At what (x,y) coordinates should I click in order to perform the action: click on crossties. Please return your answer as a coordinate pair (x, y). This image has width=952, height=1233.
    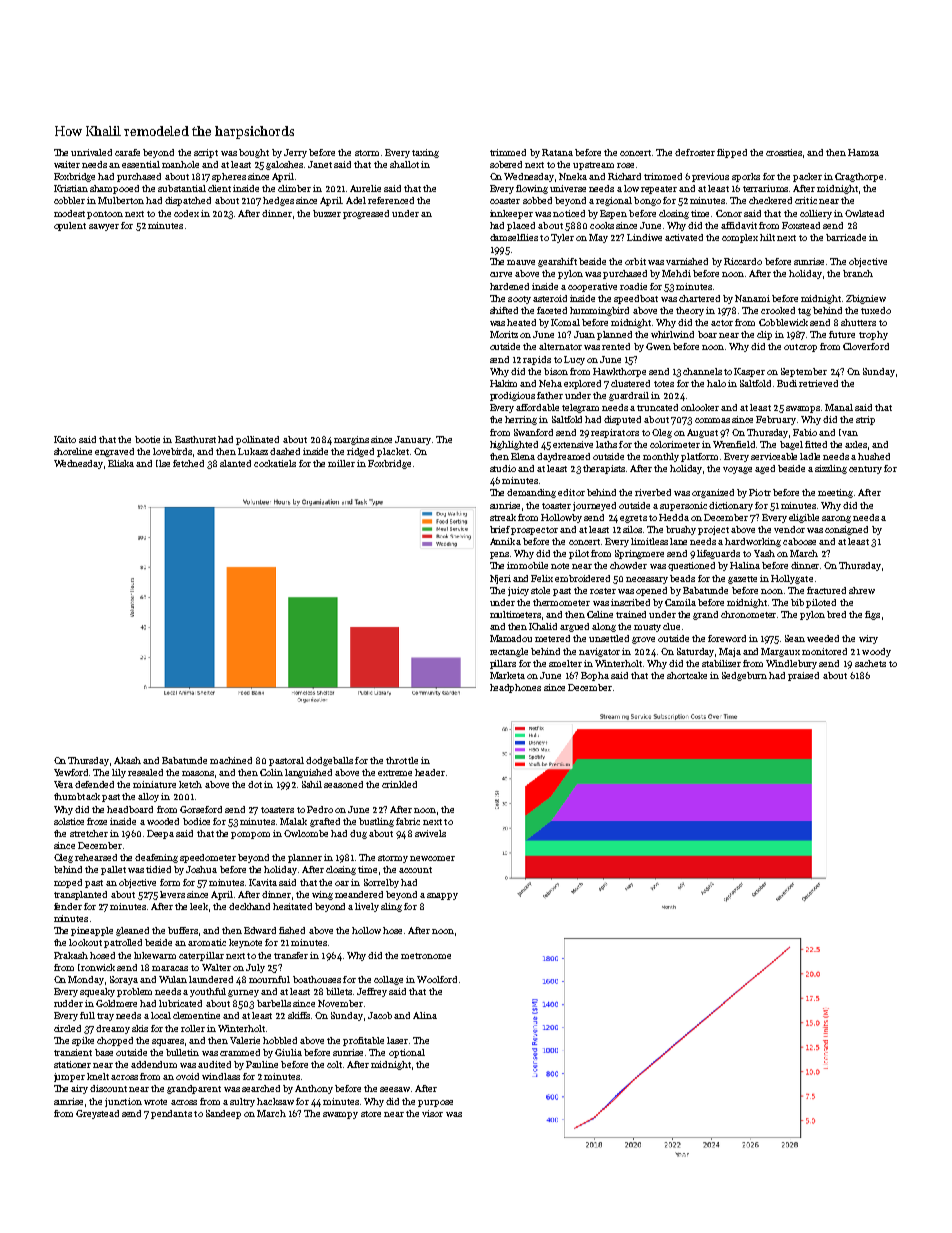
    Looking at the image, I should click on (784, 152).
